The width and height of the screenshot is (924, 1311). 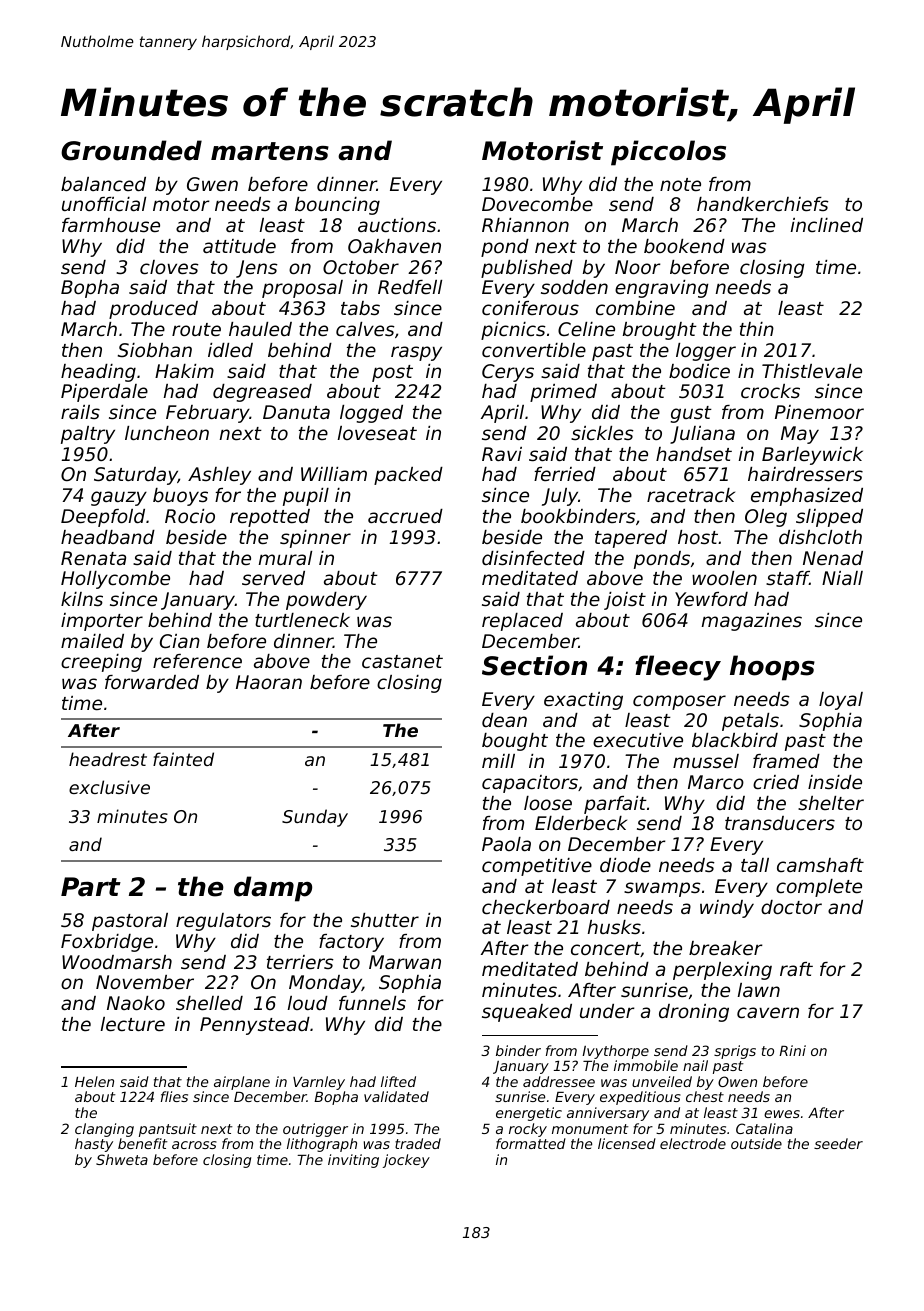 What do you see at coordinates (91, 887) in the screenshot?
I see `Part` at bounding box center [91, 887].
